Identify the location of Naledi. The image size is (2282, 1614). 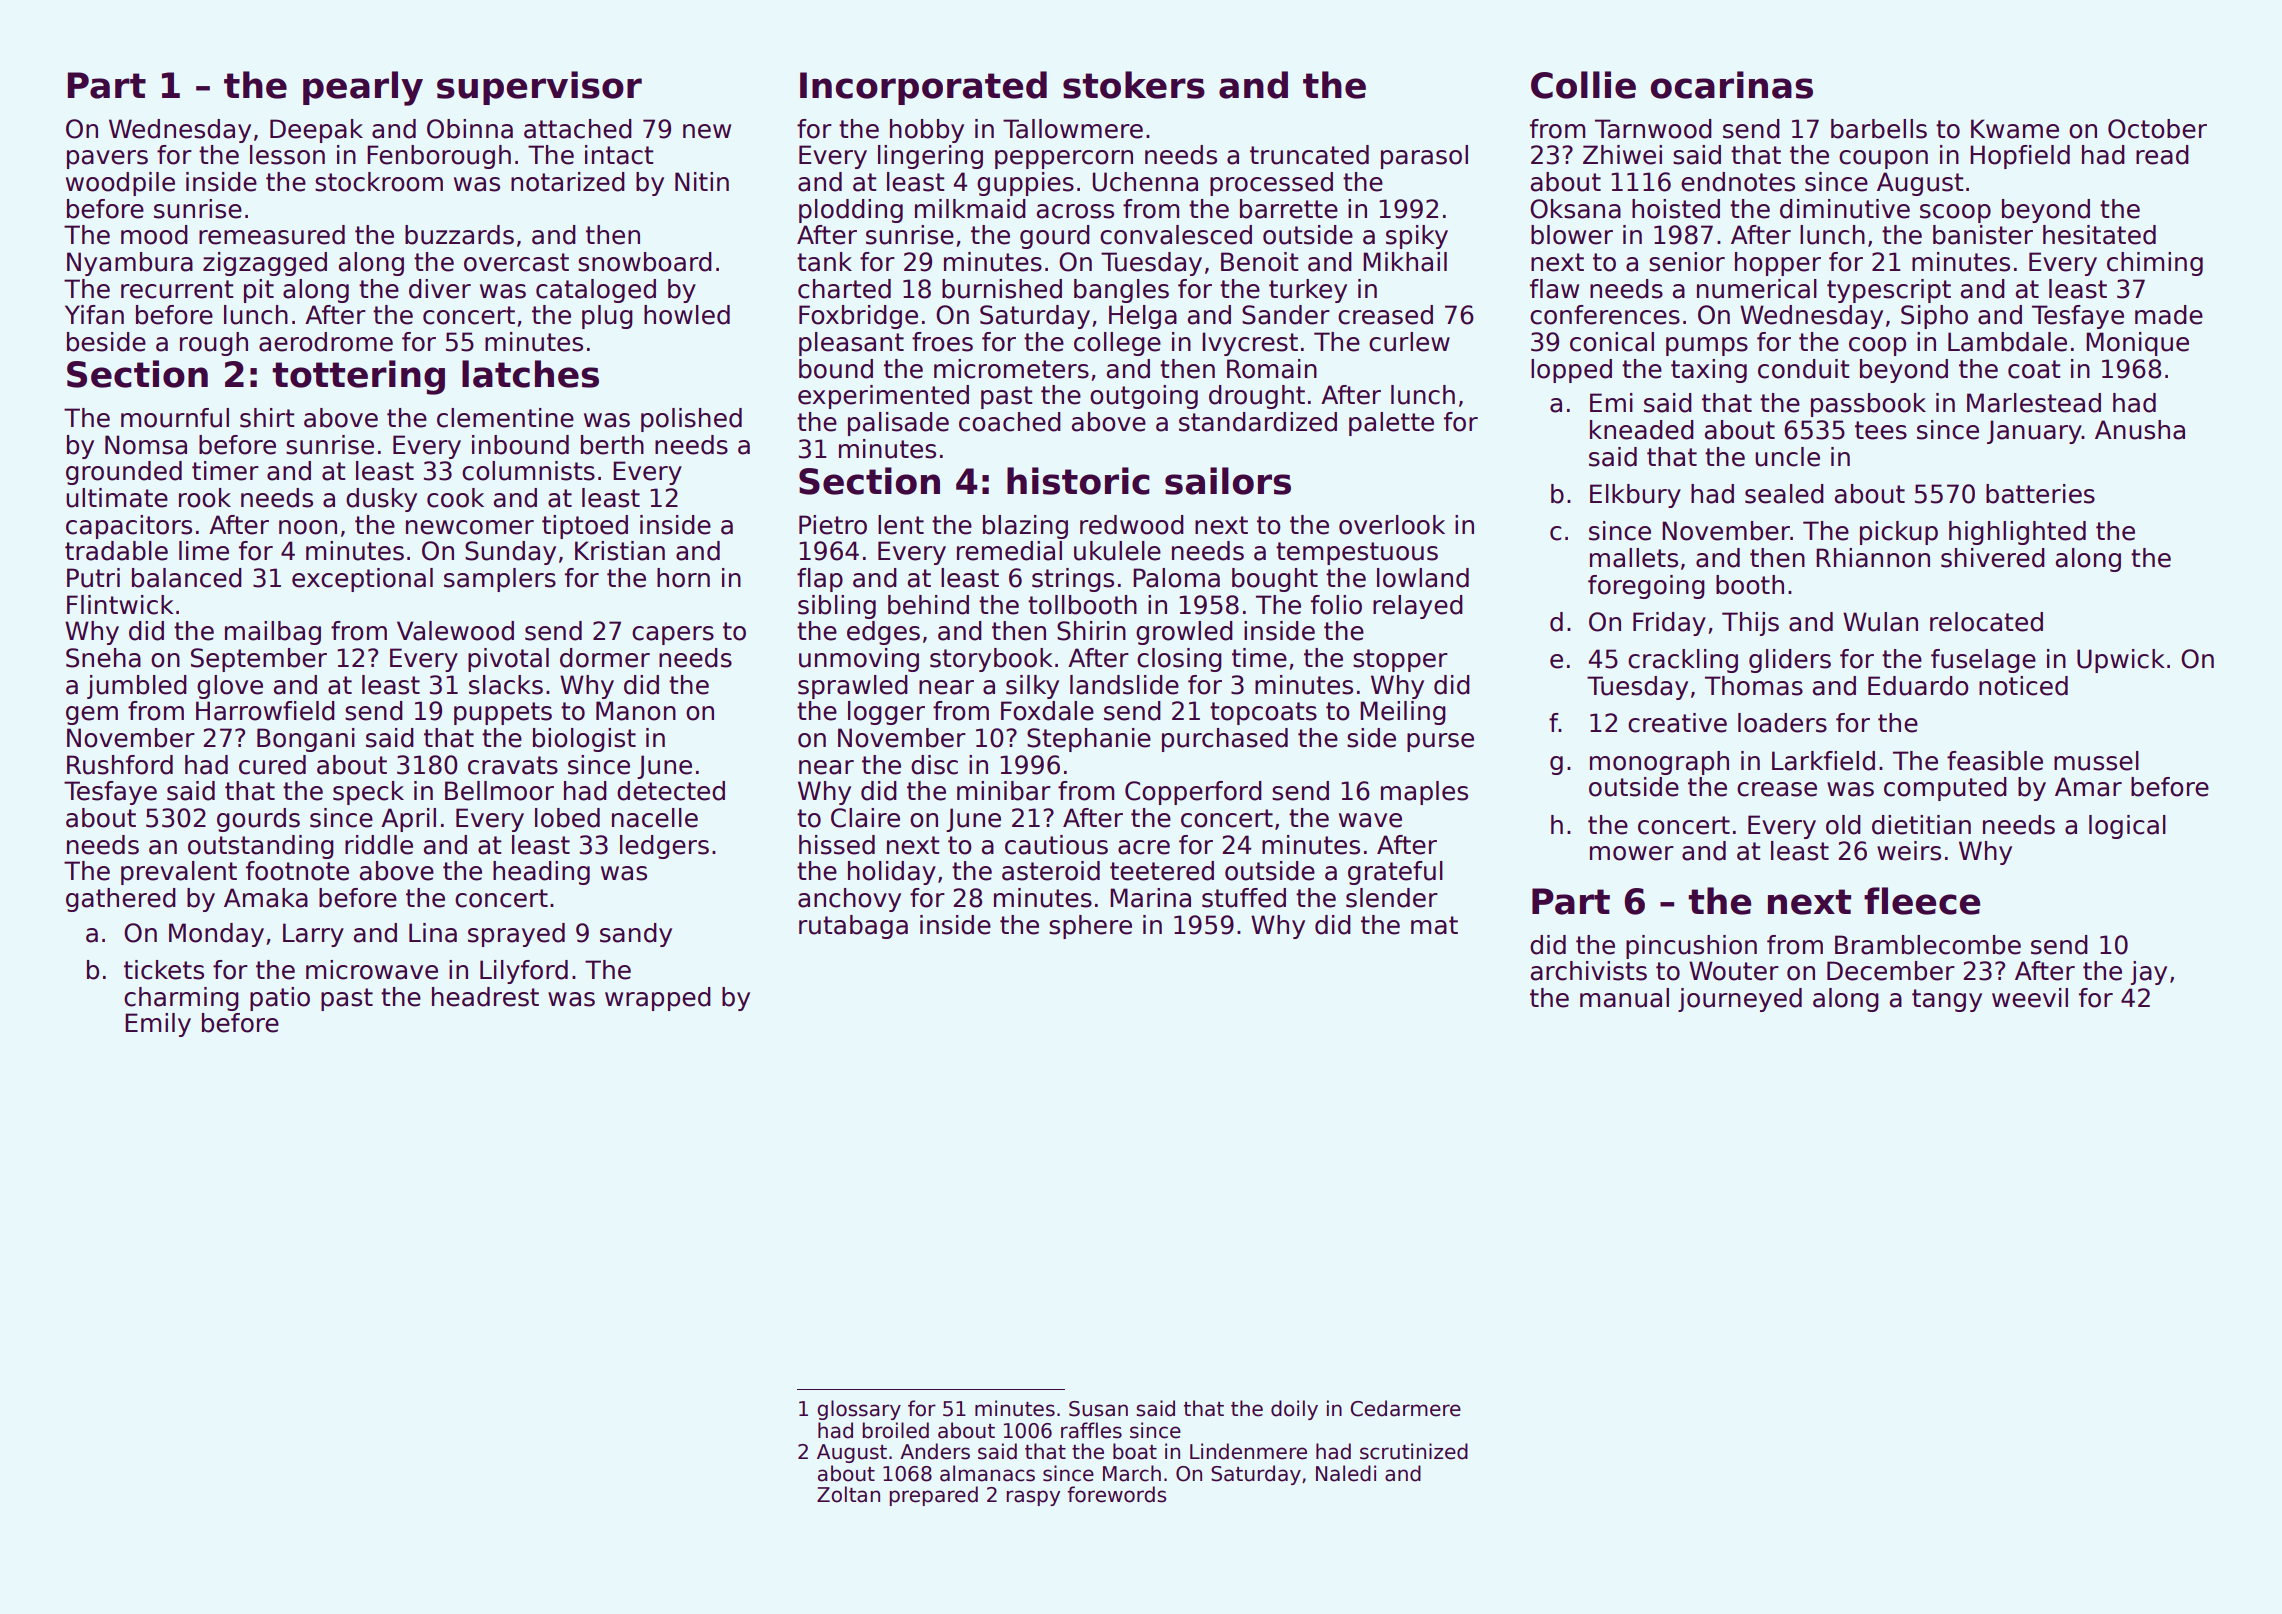
(1346, 1473).
